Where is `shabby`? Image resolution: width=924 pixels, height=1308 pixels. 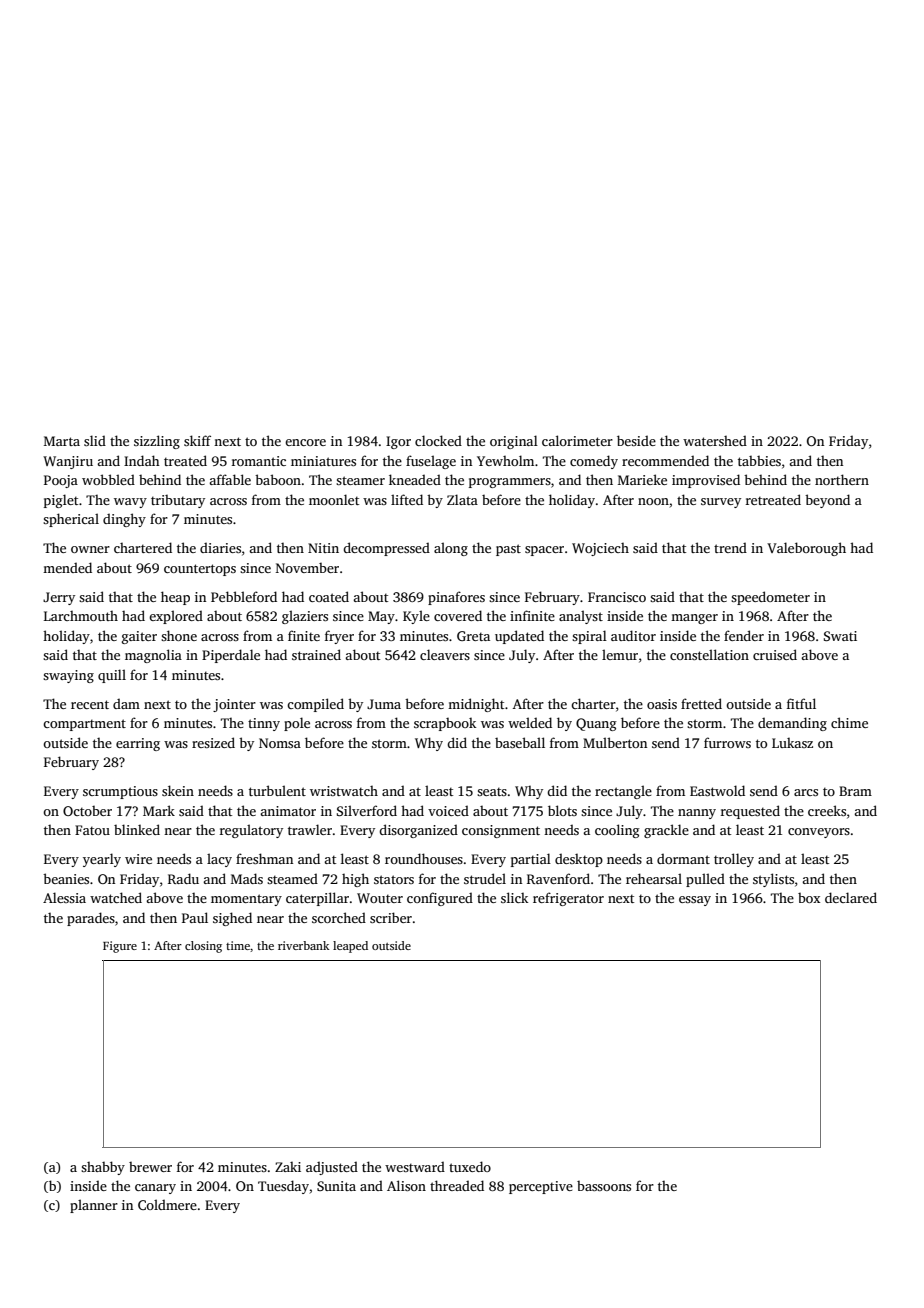
shabby is located at coordinates (103, 1168).
